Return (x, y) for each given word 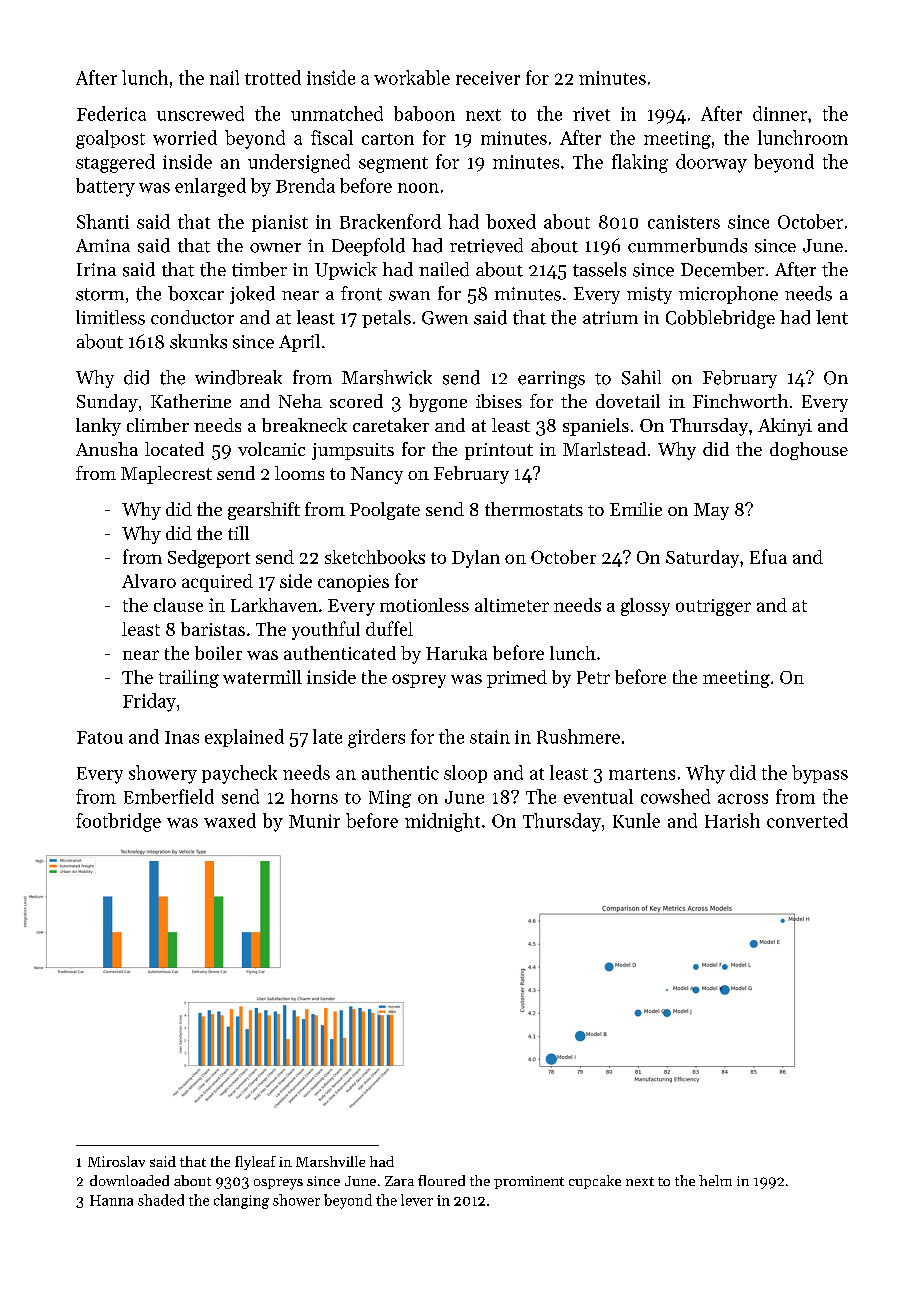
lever (417, 1200)
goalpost (110, 139)
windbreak (238, 377)
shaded (161, 1200)
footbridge (118, 822)
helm (715, 1180)
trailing (189, 679)
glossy (645, 607)
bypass (820, 774)
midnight (442, 822)
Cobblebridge (720, 319)
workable (412, 77)
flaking (640, 163)
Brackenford (390, 221)
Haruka (456, 653)
